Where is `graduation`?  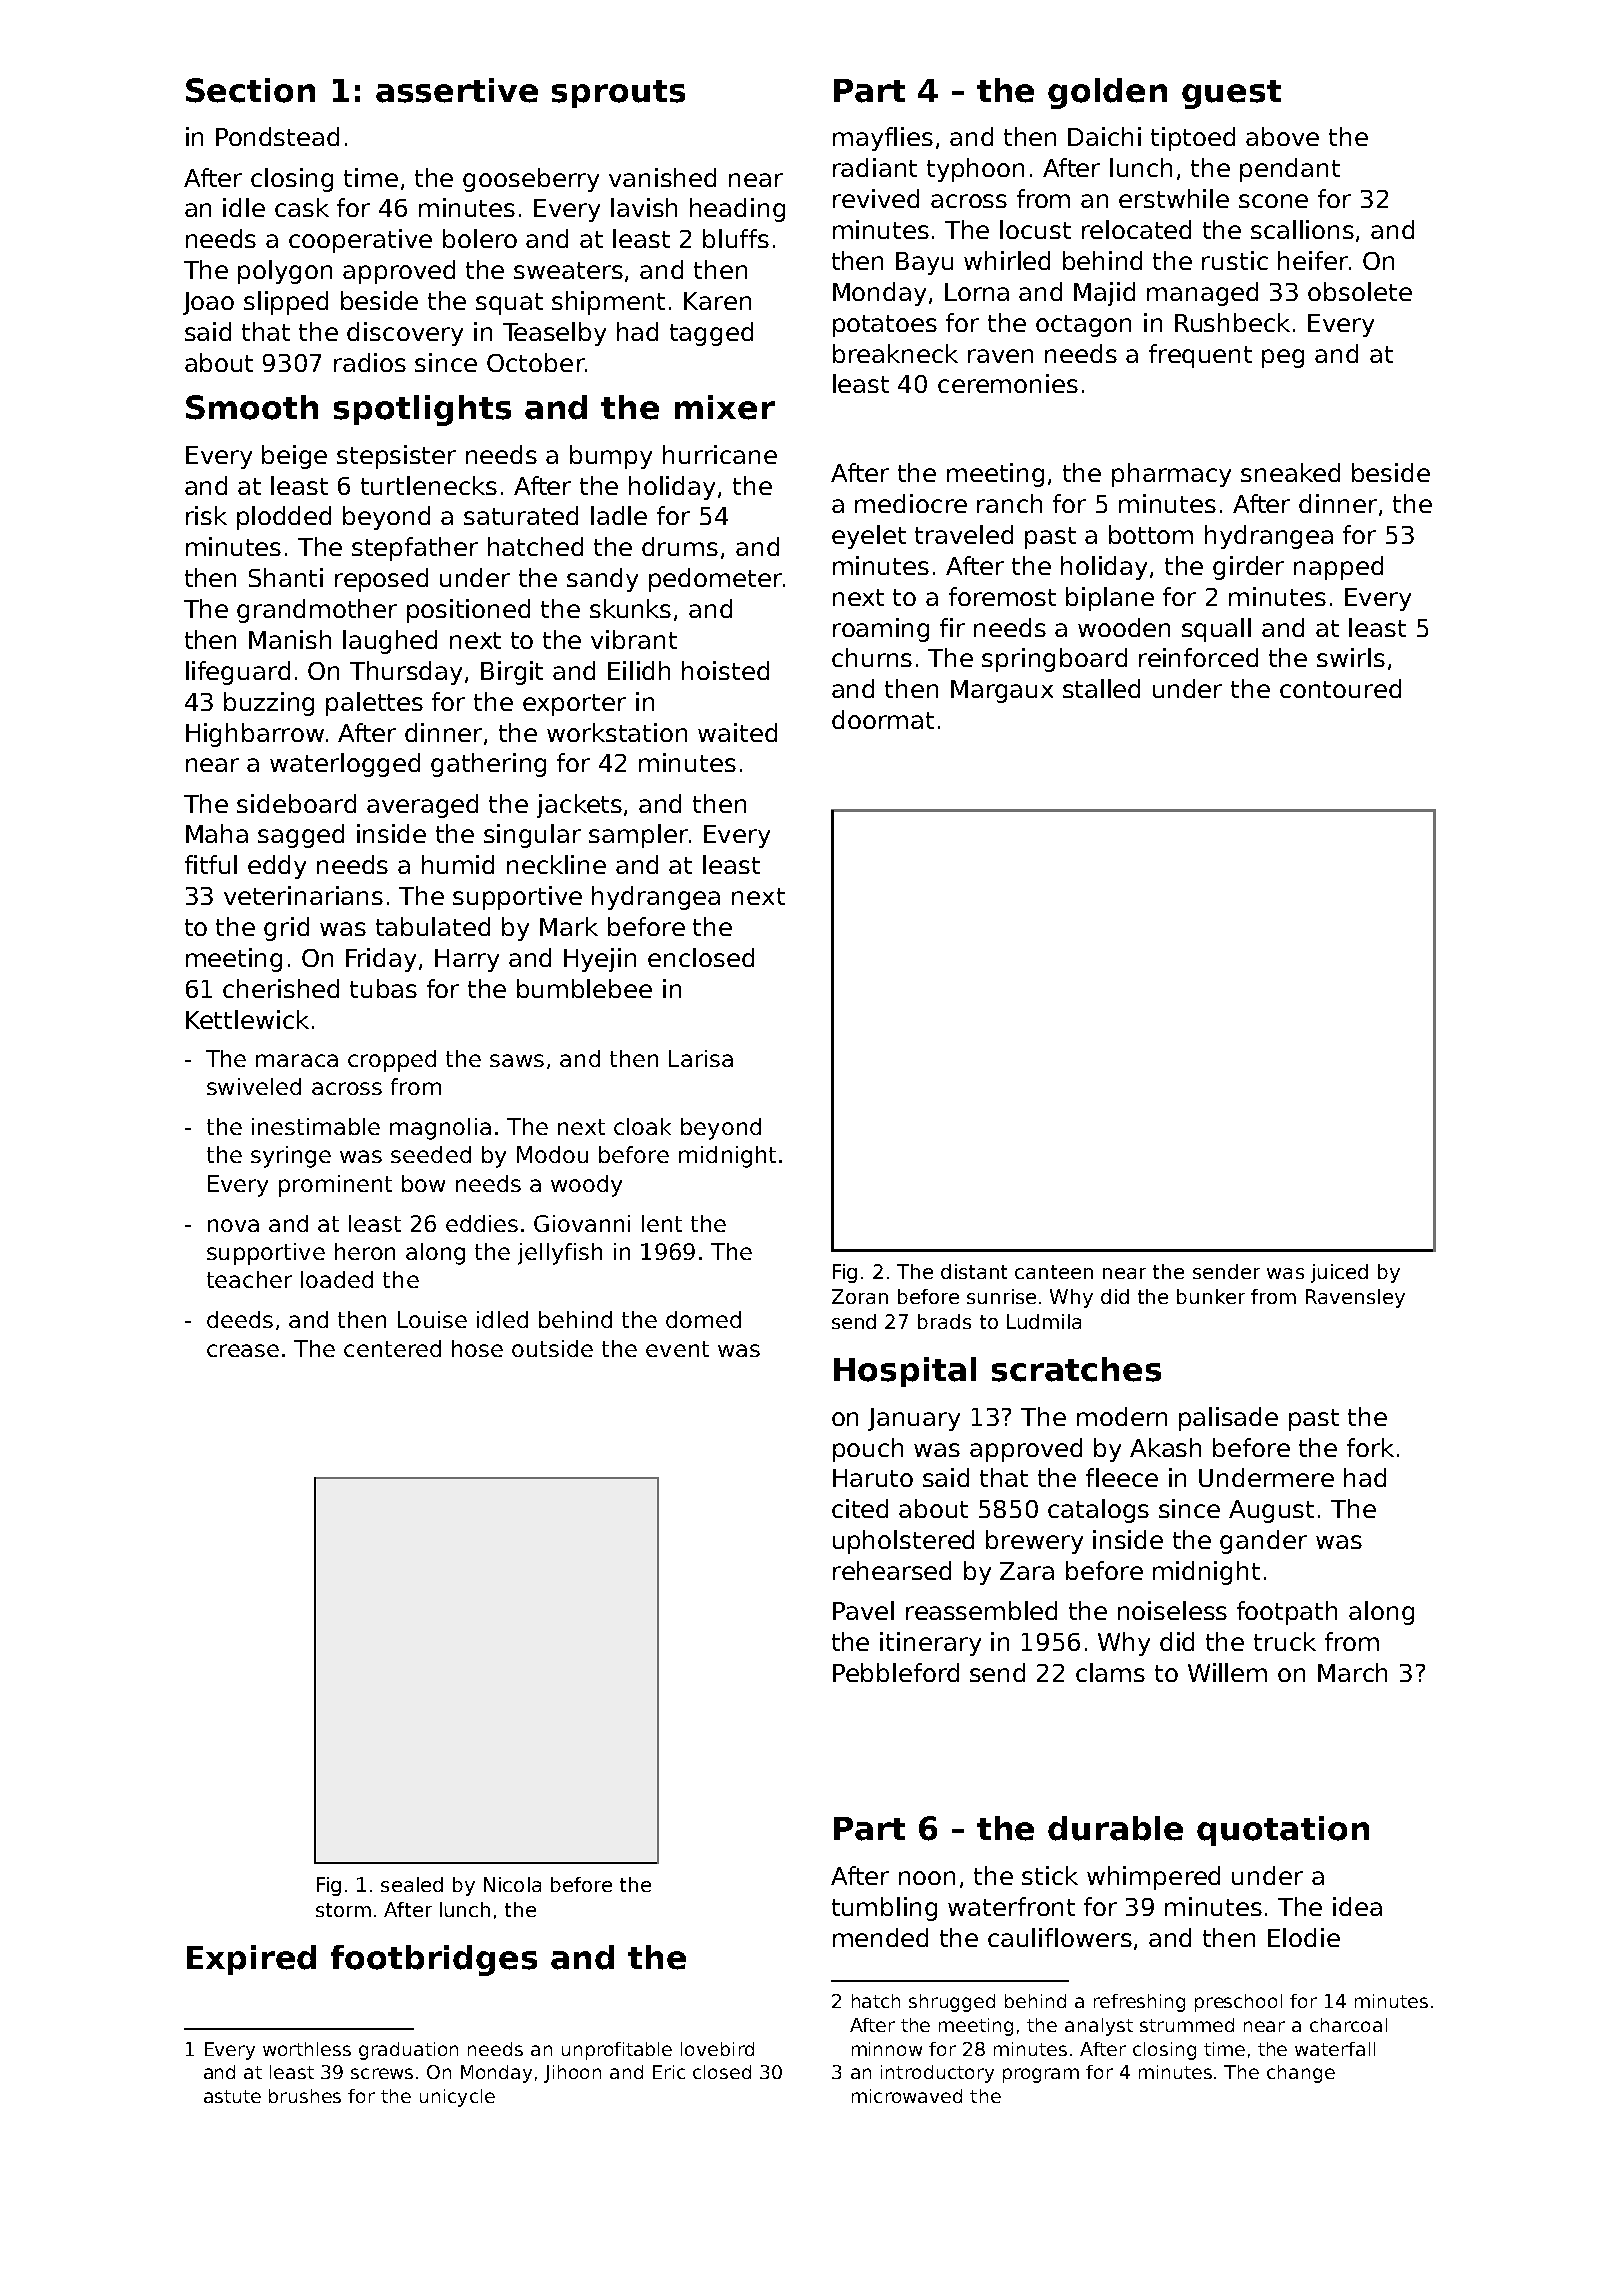 graduation is located at coordinates (408, 2051).
